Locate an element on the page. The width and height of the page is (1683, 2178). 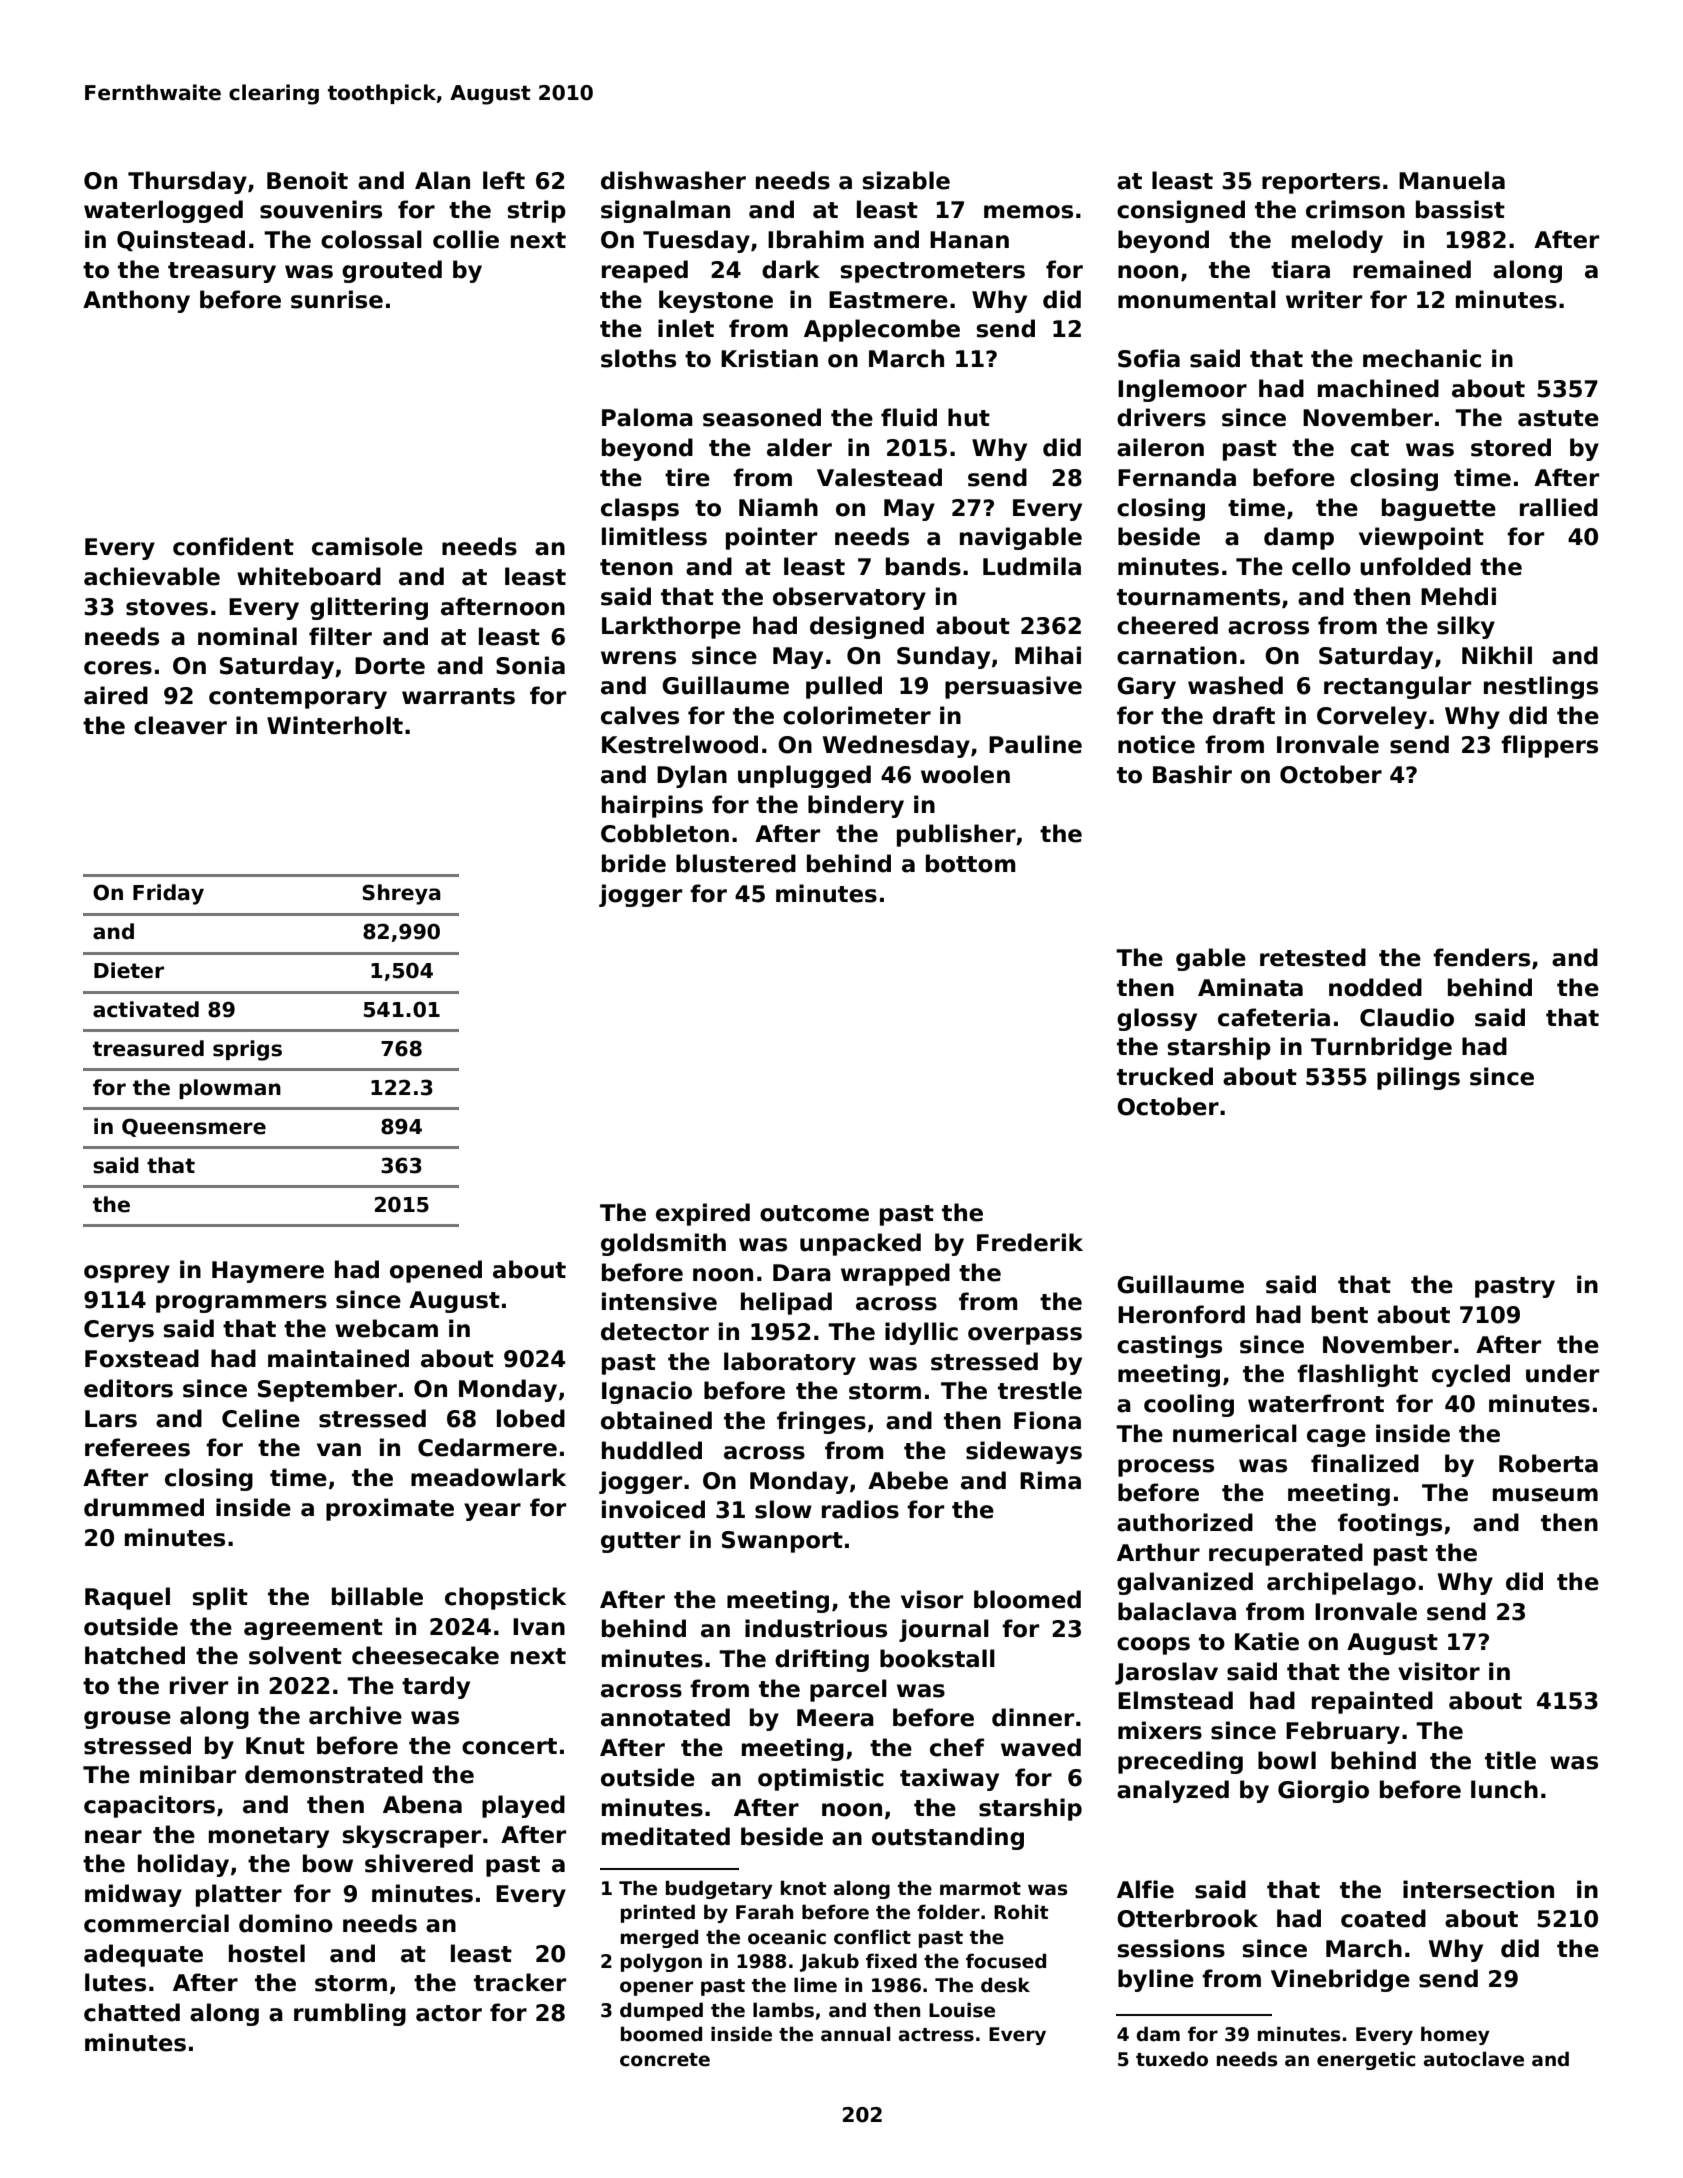
Corveley is located at coordinates (1372, 717).
